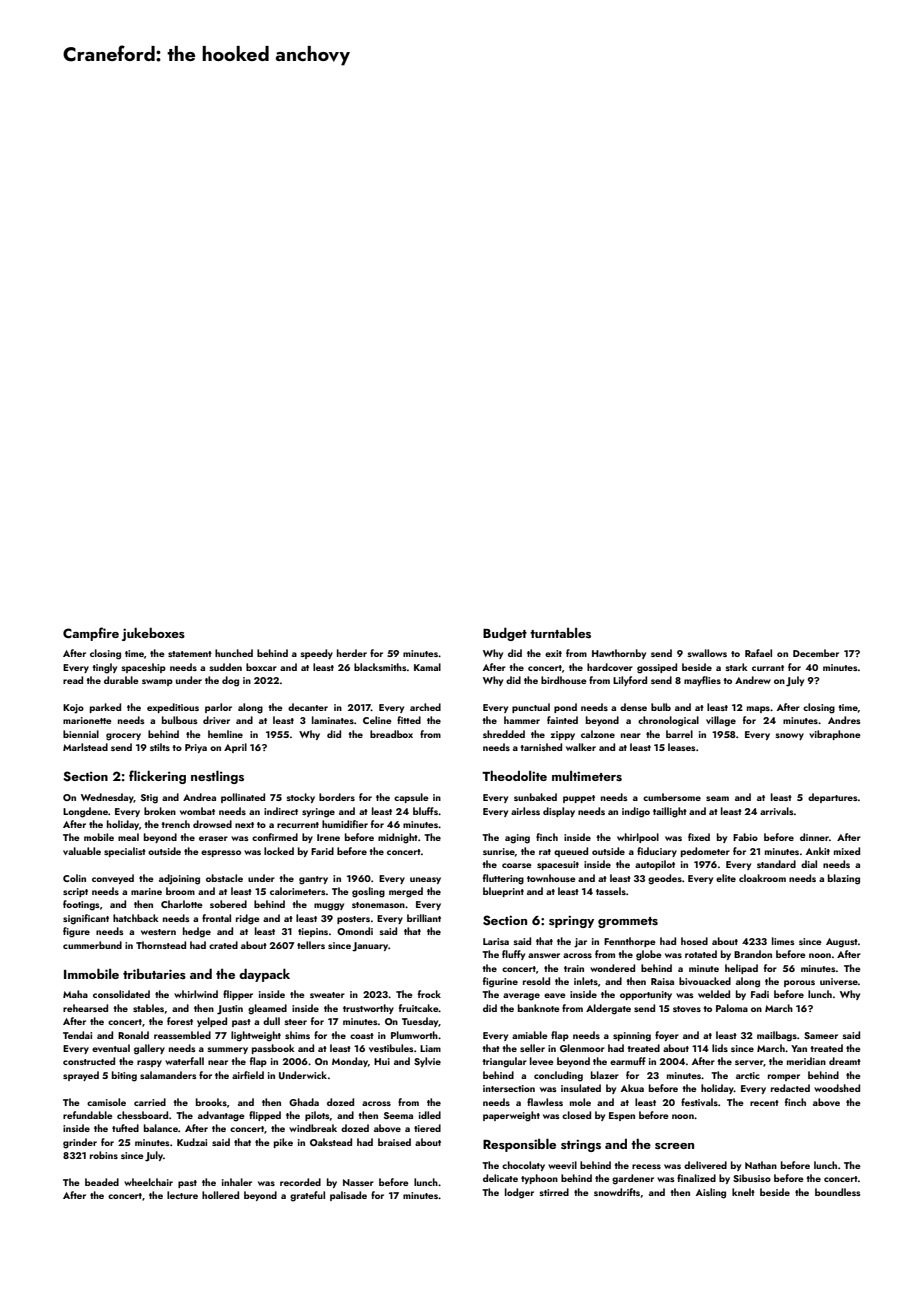 Image resolution: width=924 pixels, height=1308 pixels. Describe the element at coordinates (789, 736) in the page. I see `snowy` at that location.
